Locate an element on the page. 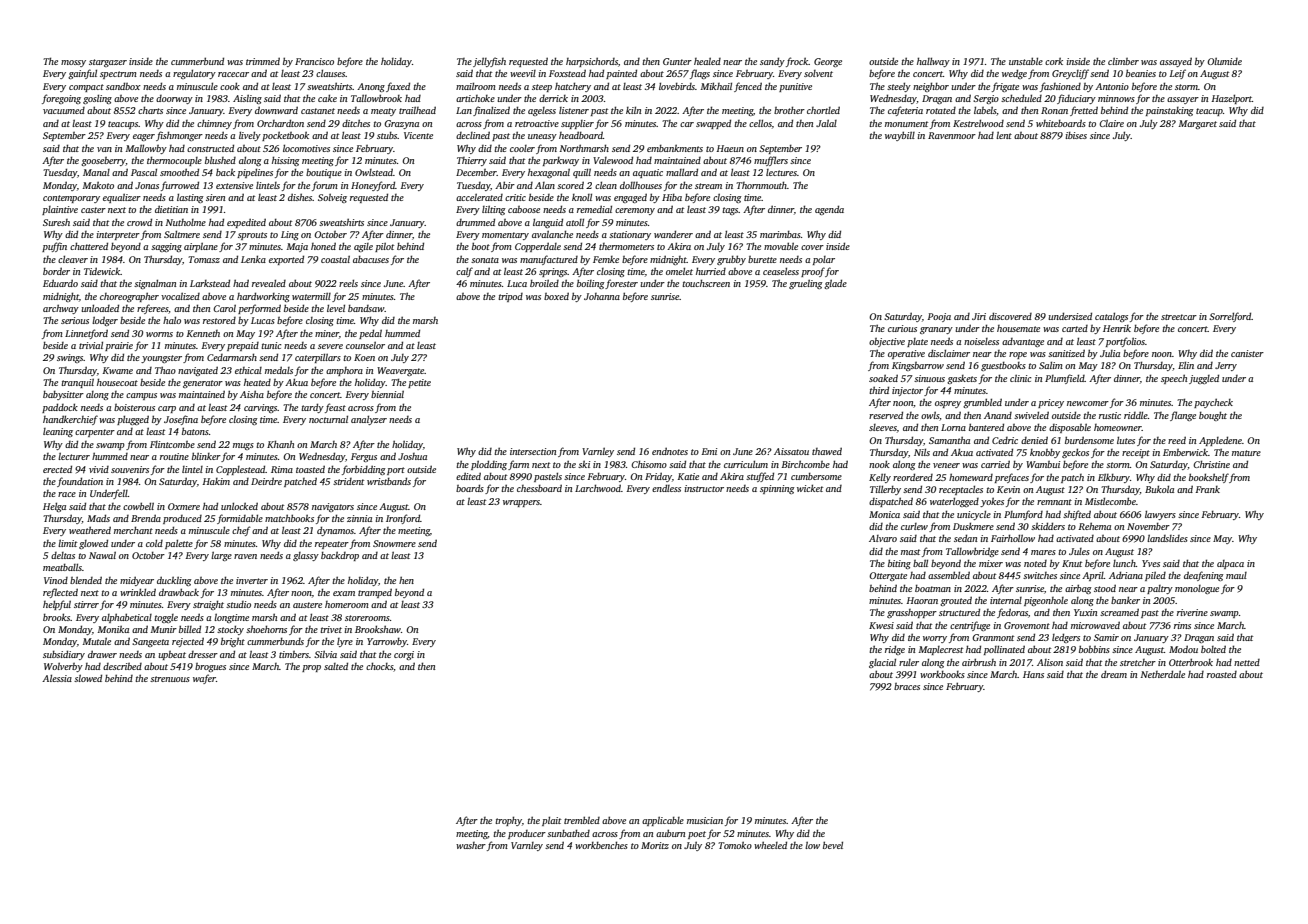 The width and height of the image is (1308, 924). bevel is located at coordinates (833, 845).
